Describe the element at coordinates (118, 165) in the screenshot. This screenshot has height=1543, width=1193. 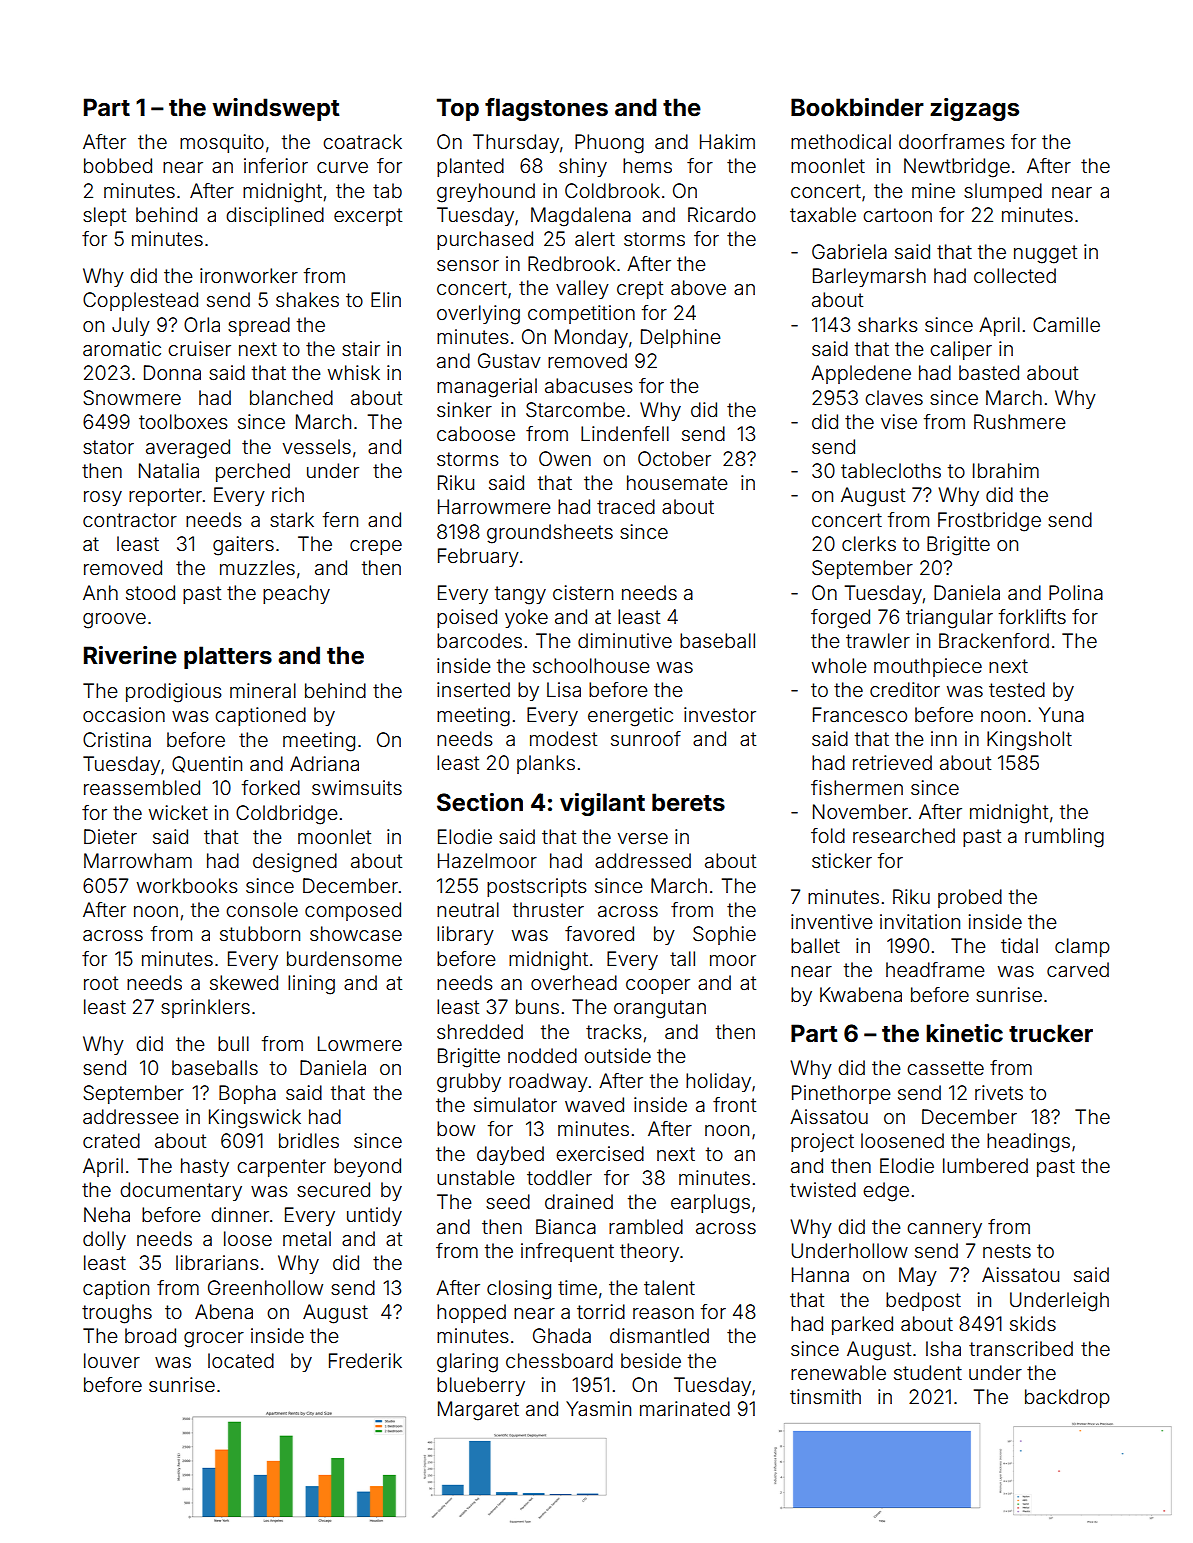
I see `bobbed` at that location.
